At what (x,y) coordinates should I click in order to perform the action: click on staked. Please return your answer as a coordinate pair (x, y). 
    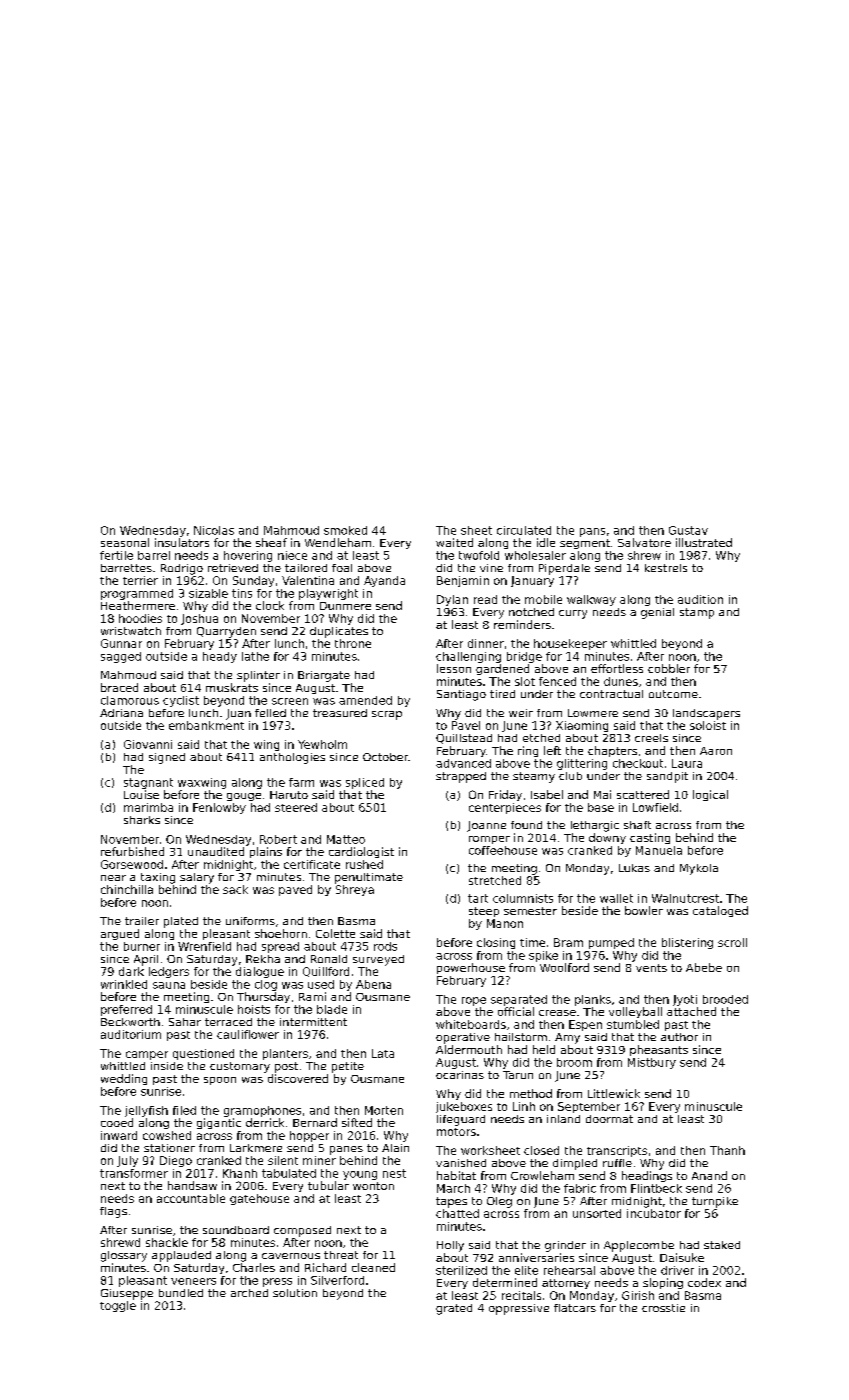
    Looking at the image, I should click on (722, 1245).
